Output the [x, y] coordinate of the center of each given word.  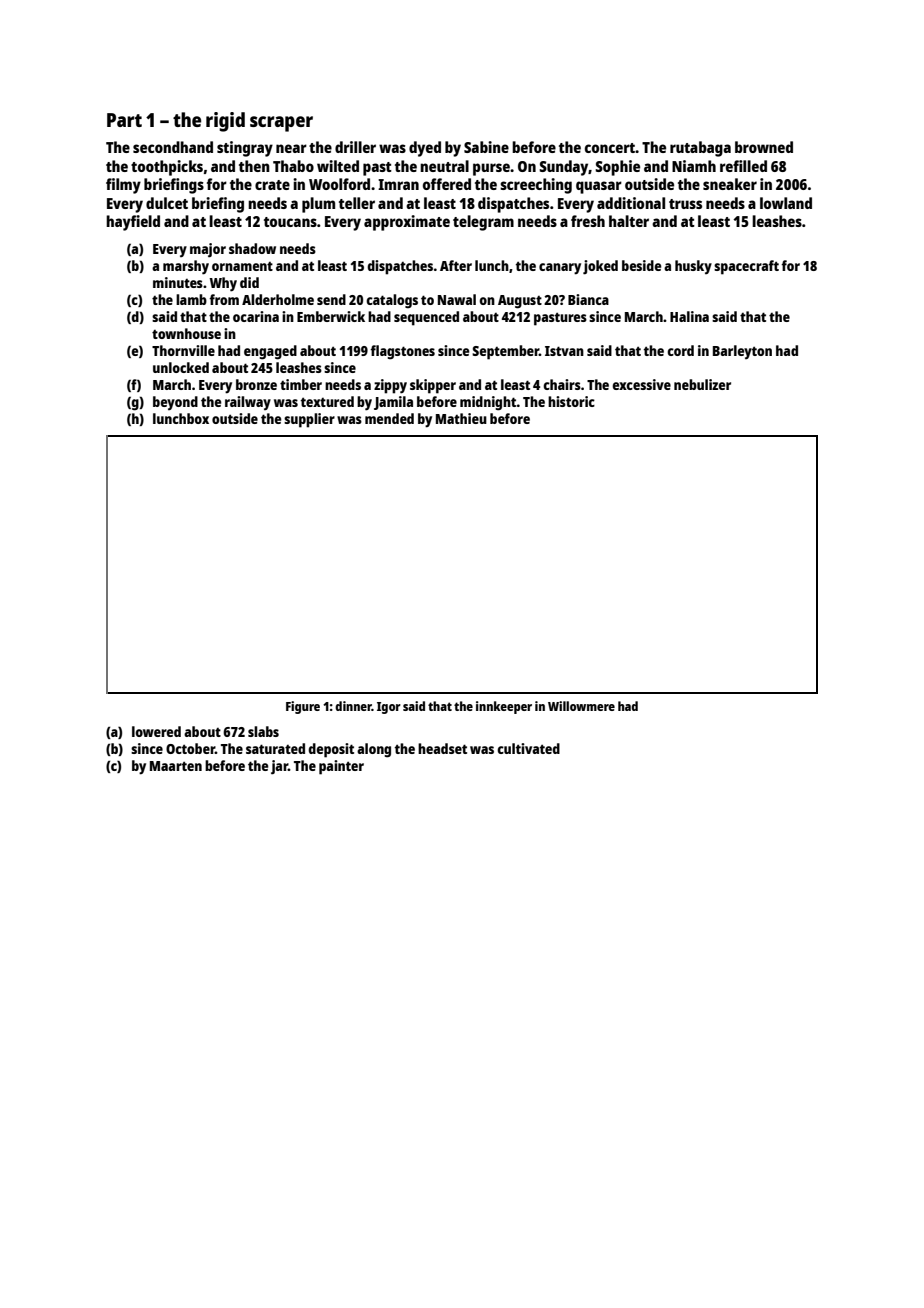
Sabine [486, 147]
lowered [156, 731]
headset [442, 748]
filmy [123, 186]
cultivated [528, 748]
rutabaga [700, 149]
